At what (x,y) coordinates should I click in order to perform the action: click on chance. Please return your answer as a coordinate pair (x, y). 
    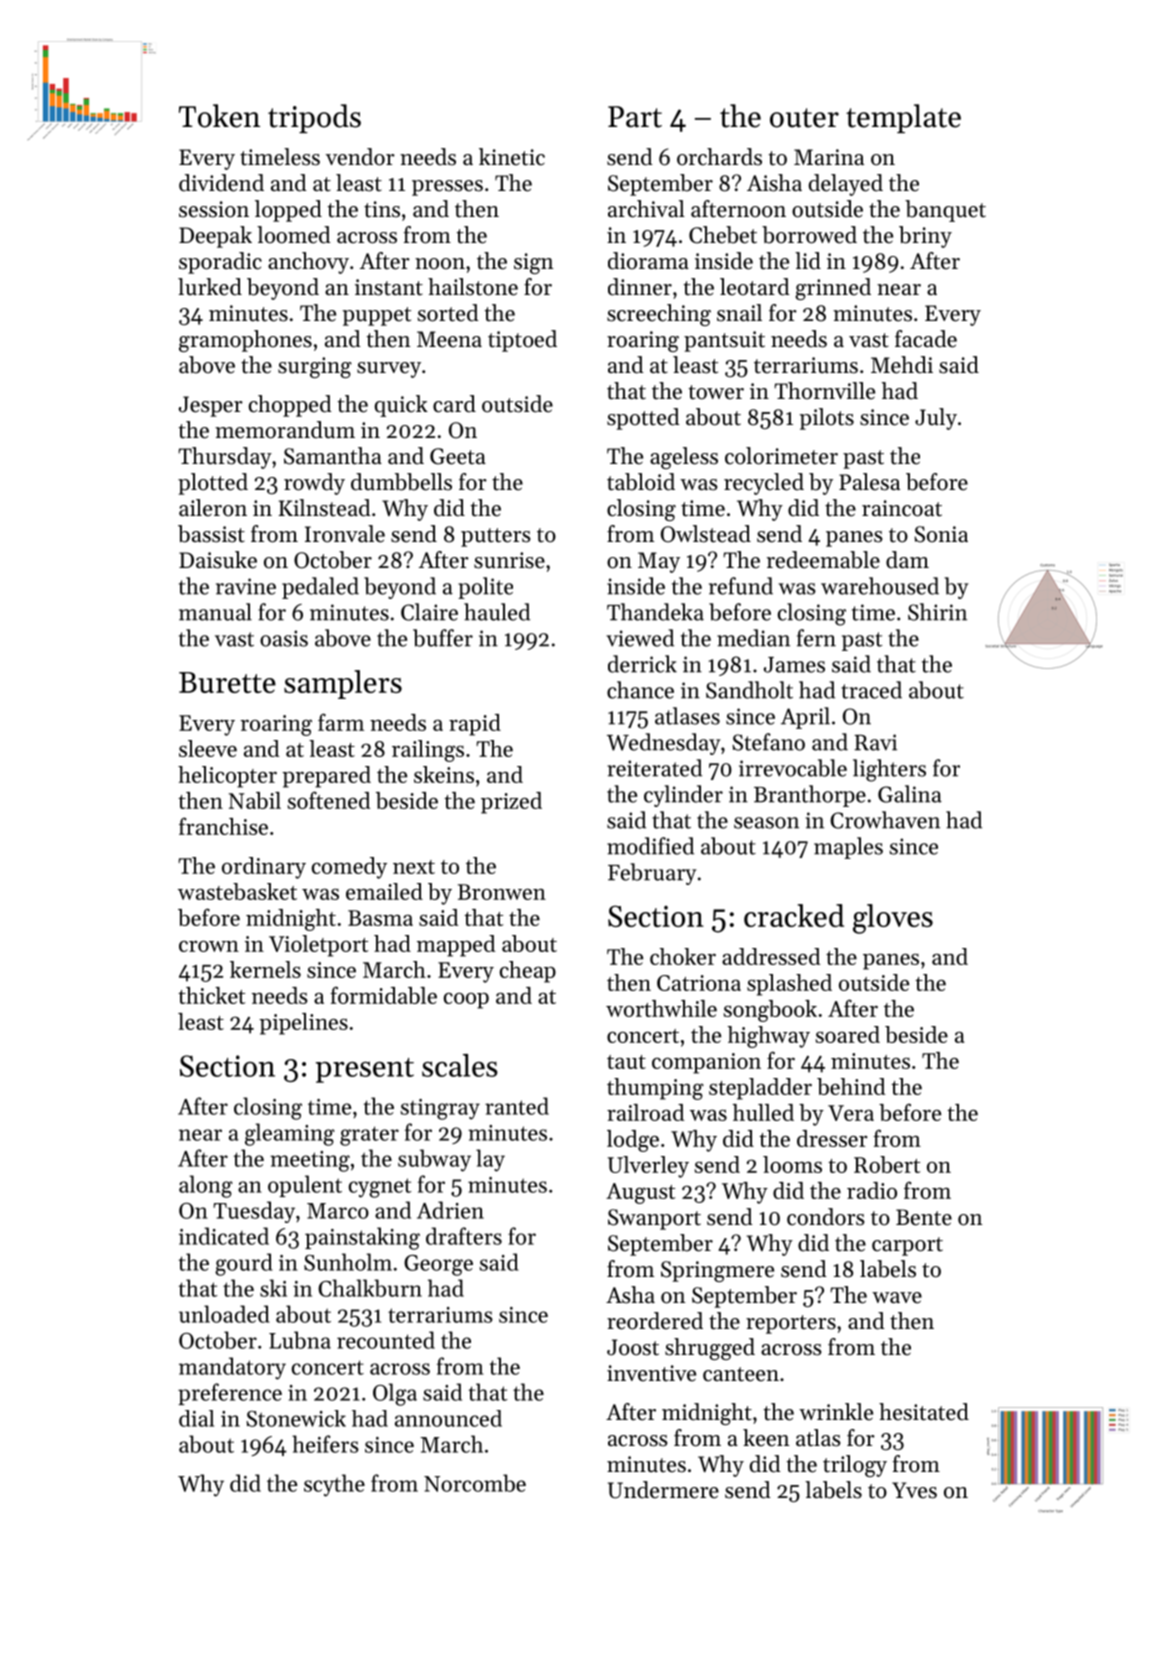
    Looking at the image, I should click on (640, 690).
